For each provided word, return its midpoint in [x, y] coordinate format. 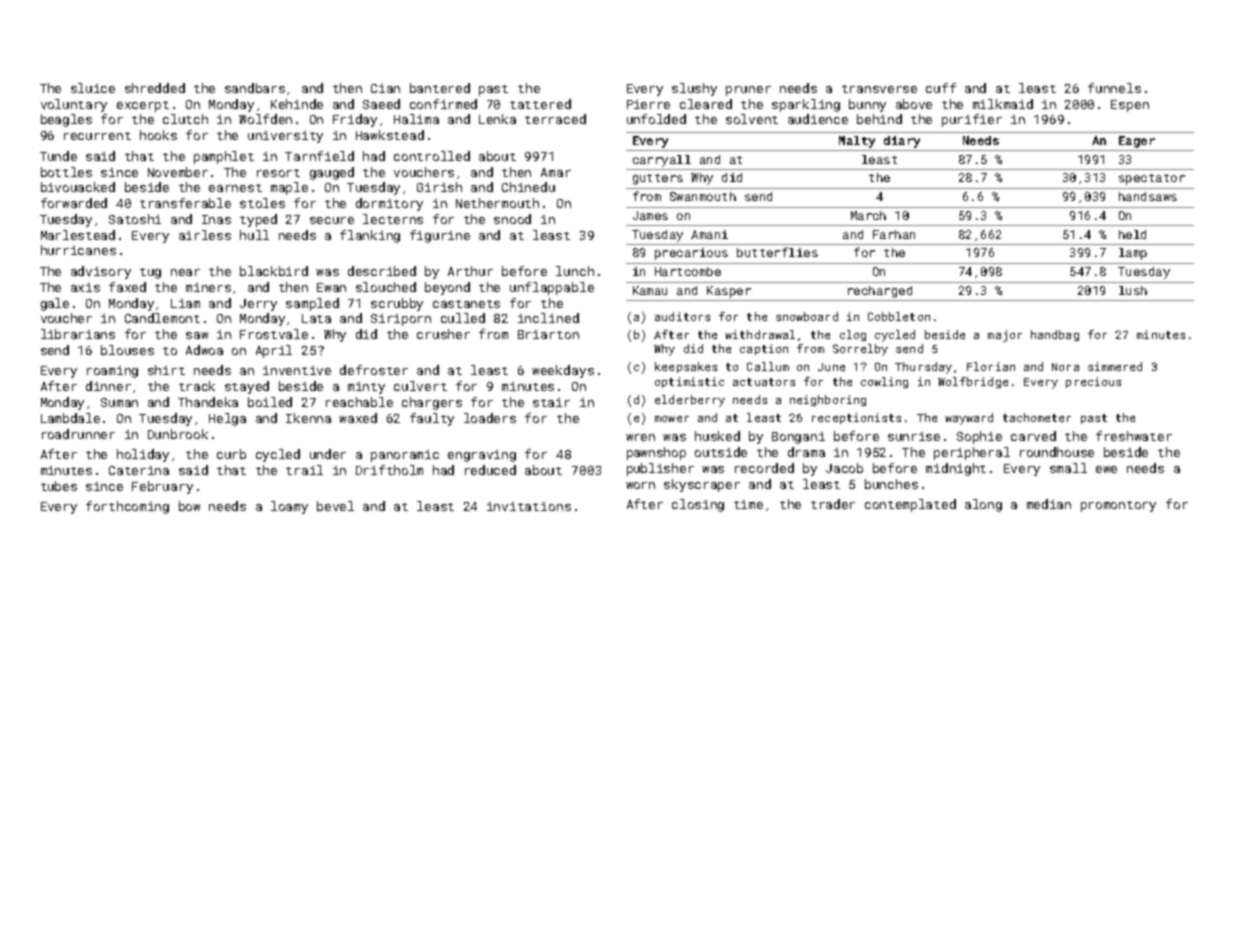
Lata [316, 318]
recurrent [97, 136]
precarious [691, 254]
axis [85, 287]
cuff [941, 88]
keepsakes [686, 367]
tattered [540, 104]
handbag [1055, 335]
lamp [1133, 254]
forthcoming [127, 507]
